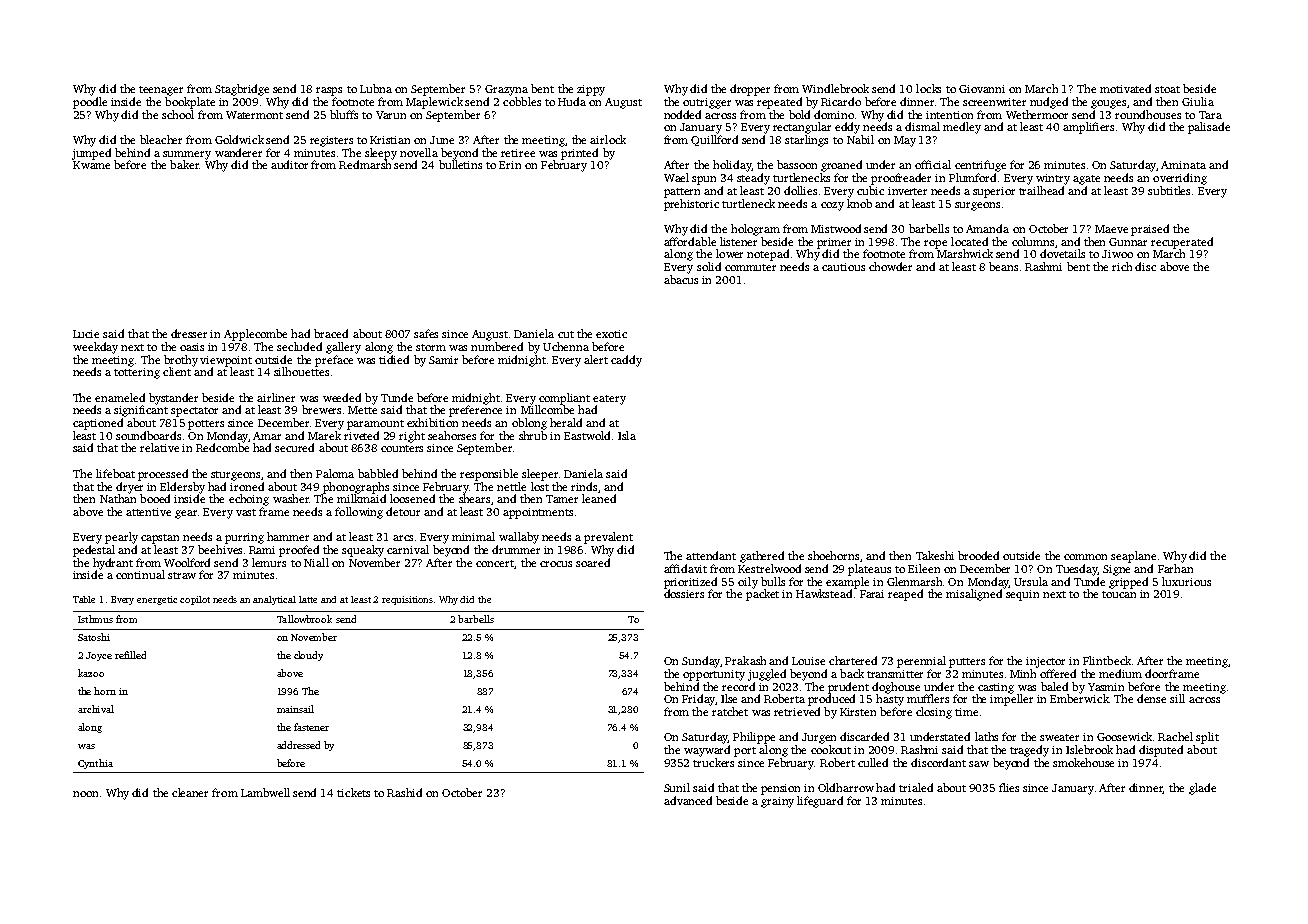 This page has width=1308, height=924. Describe the element at coordinates (832, 206) in the page. I see `cozy` at that location.
